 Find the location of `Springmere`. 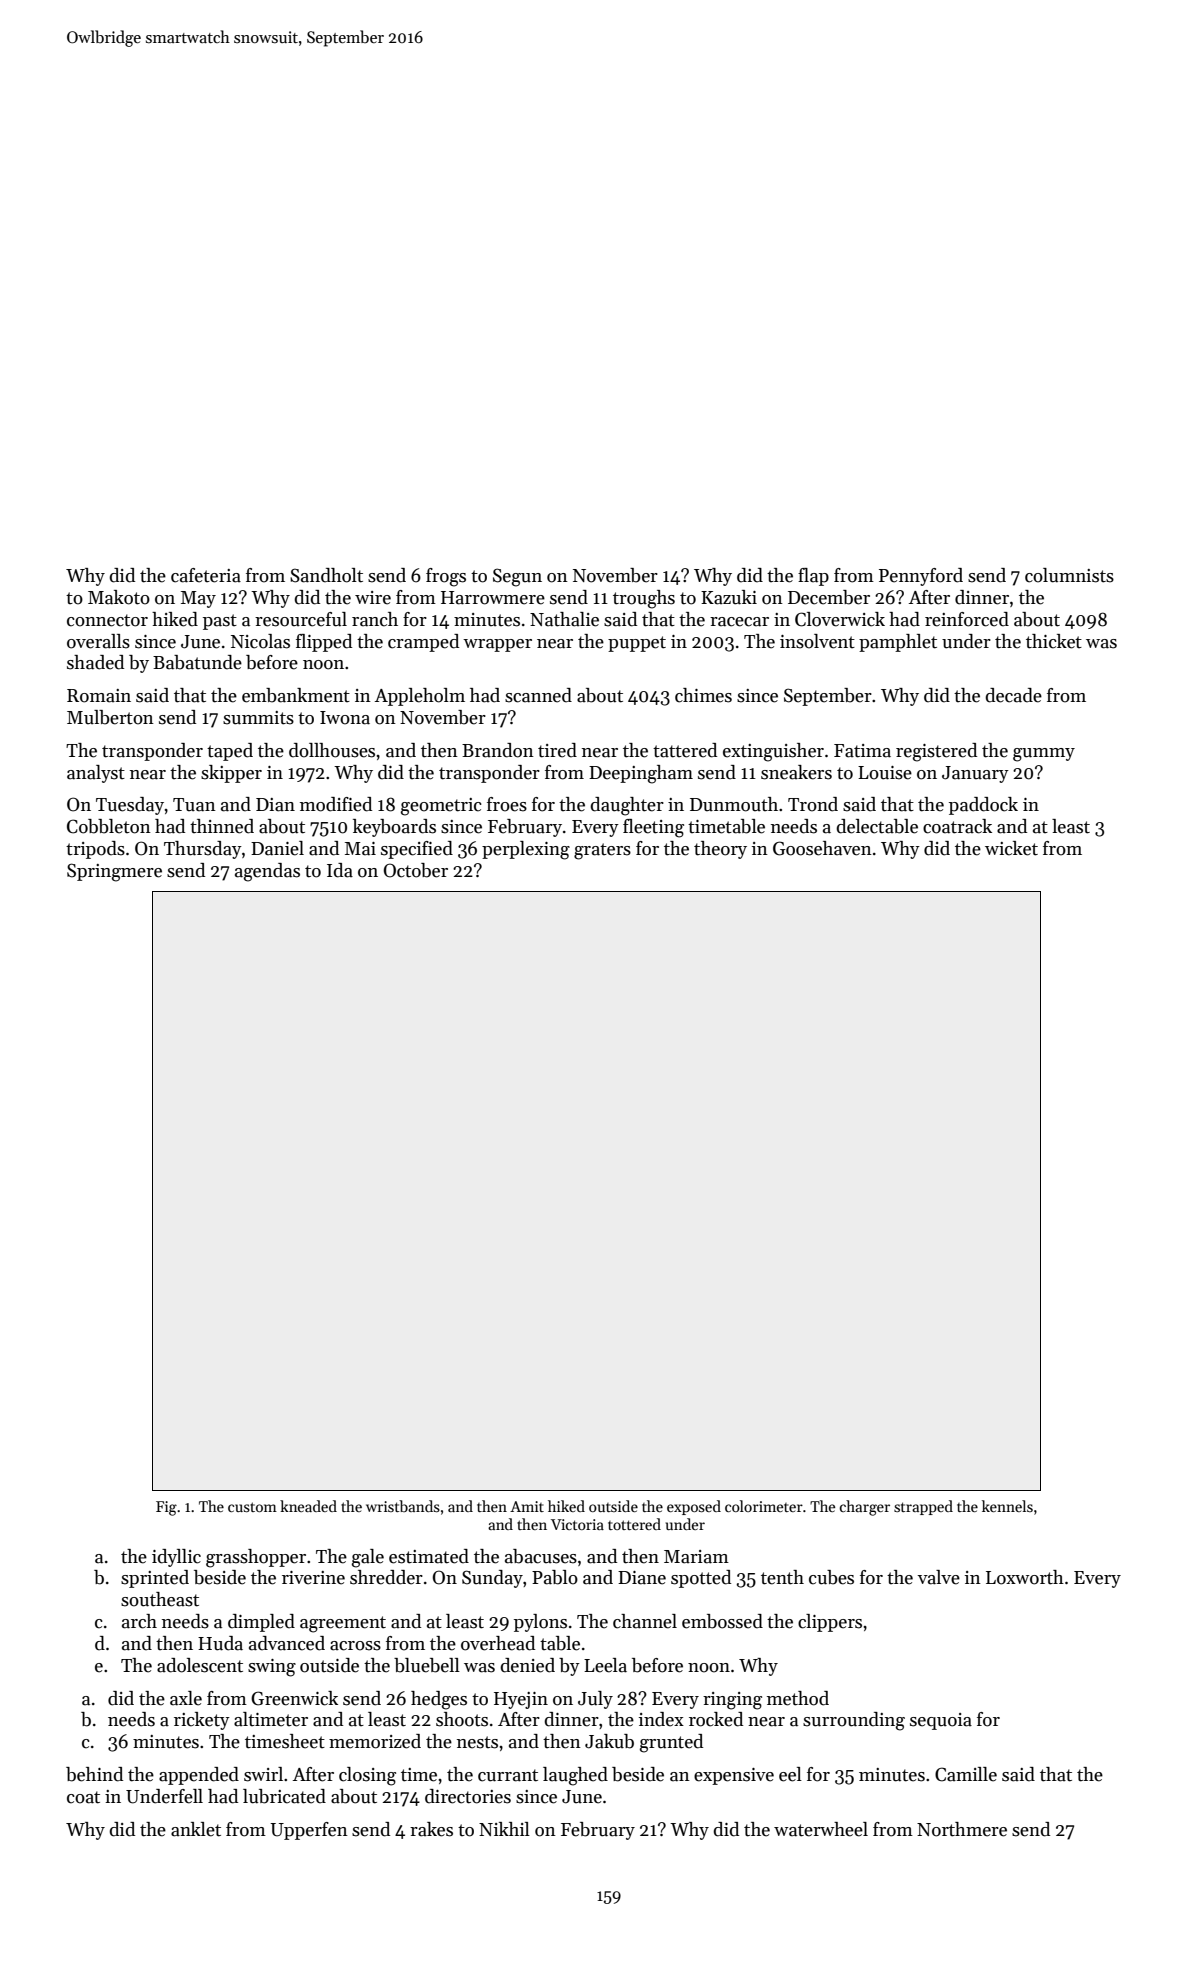

Springmere is located at coordinates (114, 872).
